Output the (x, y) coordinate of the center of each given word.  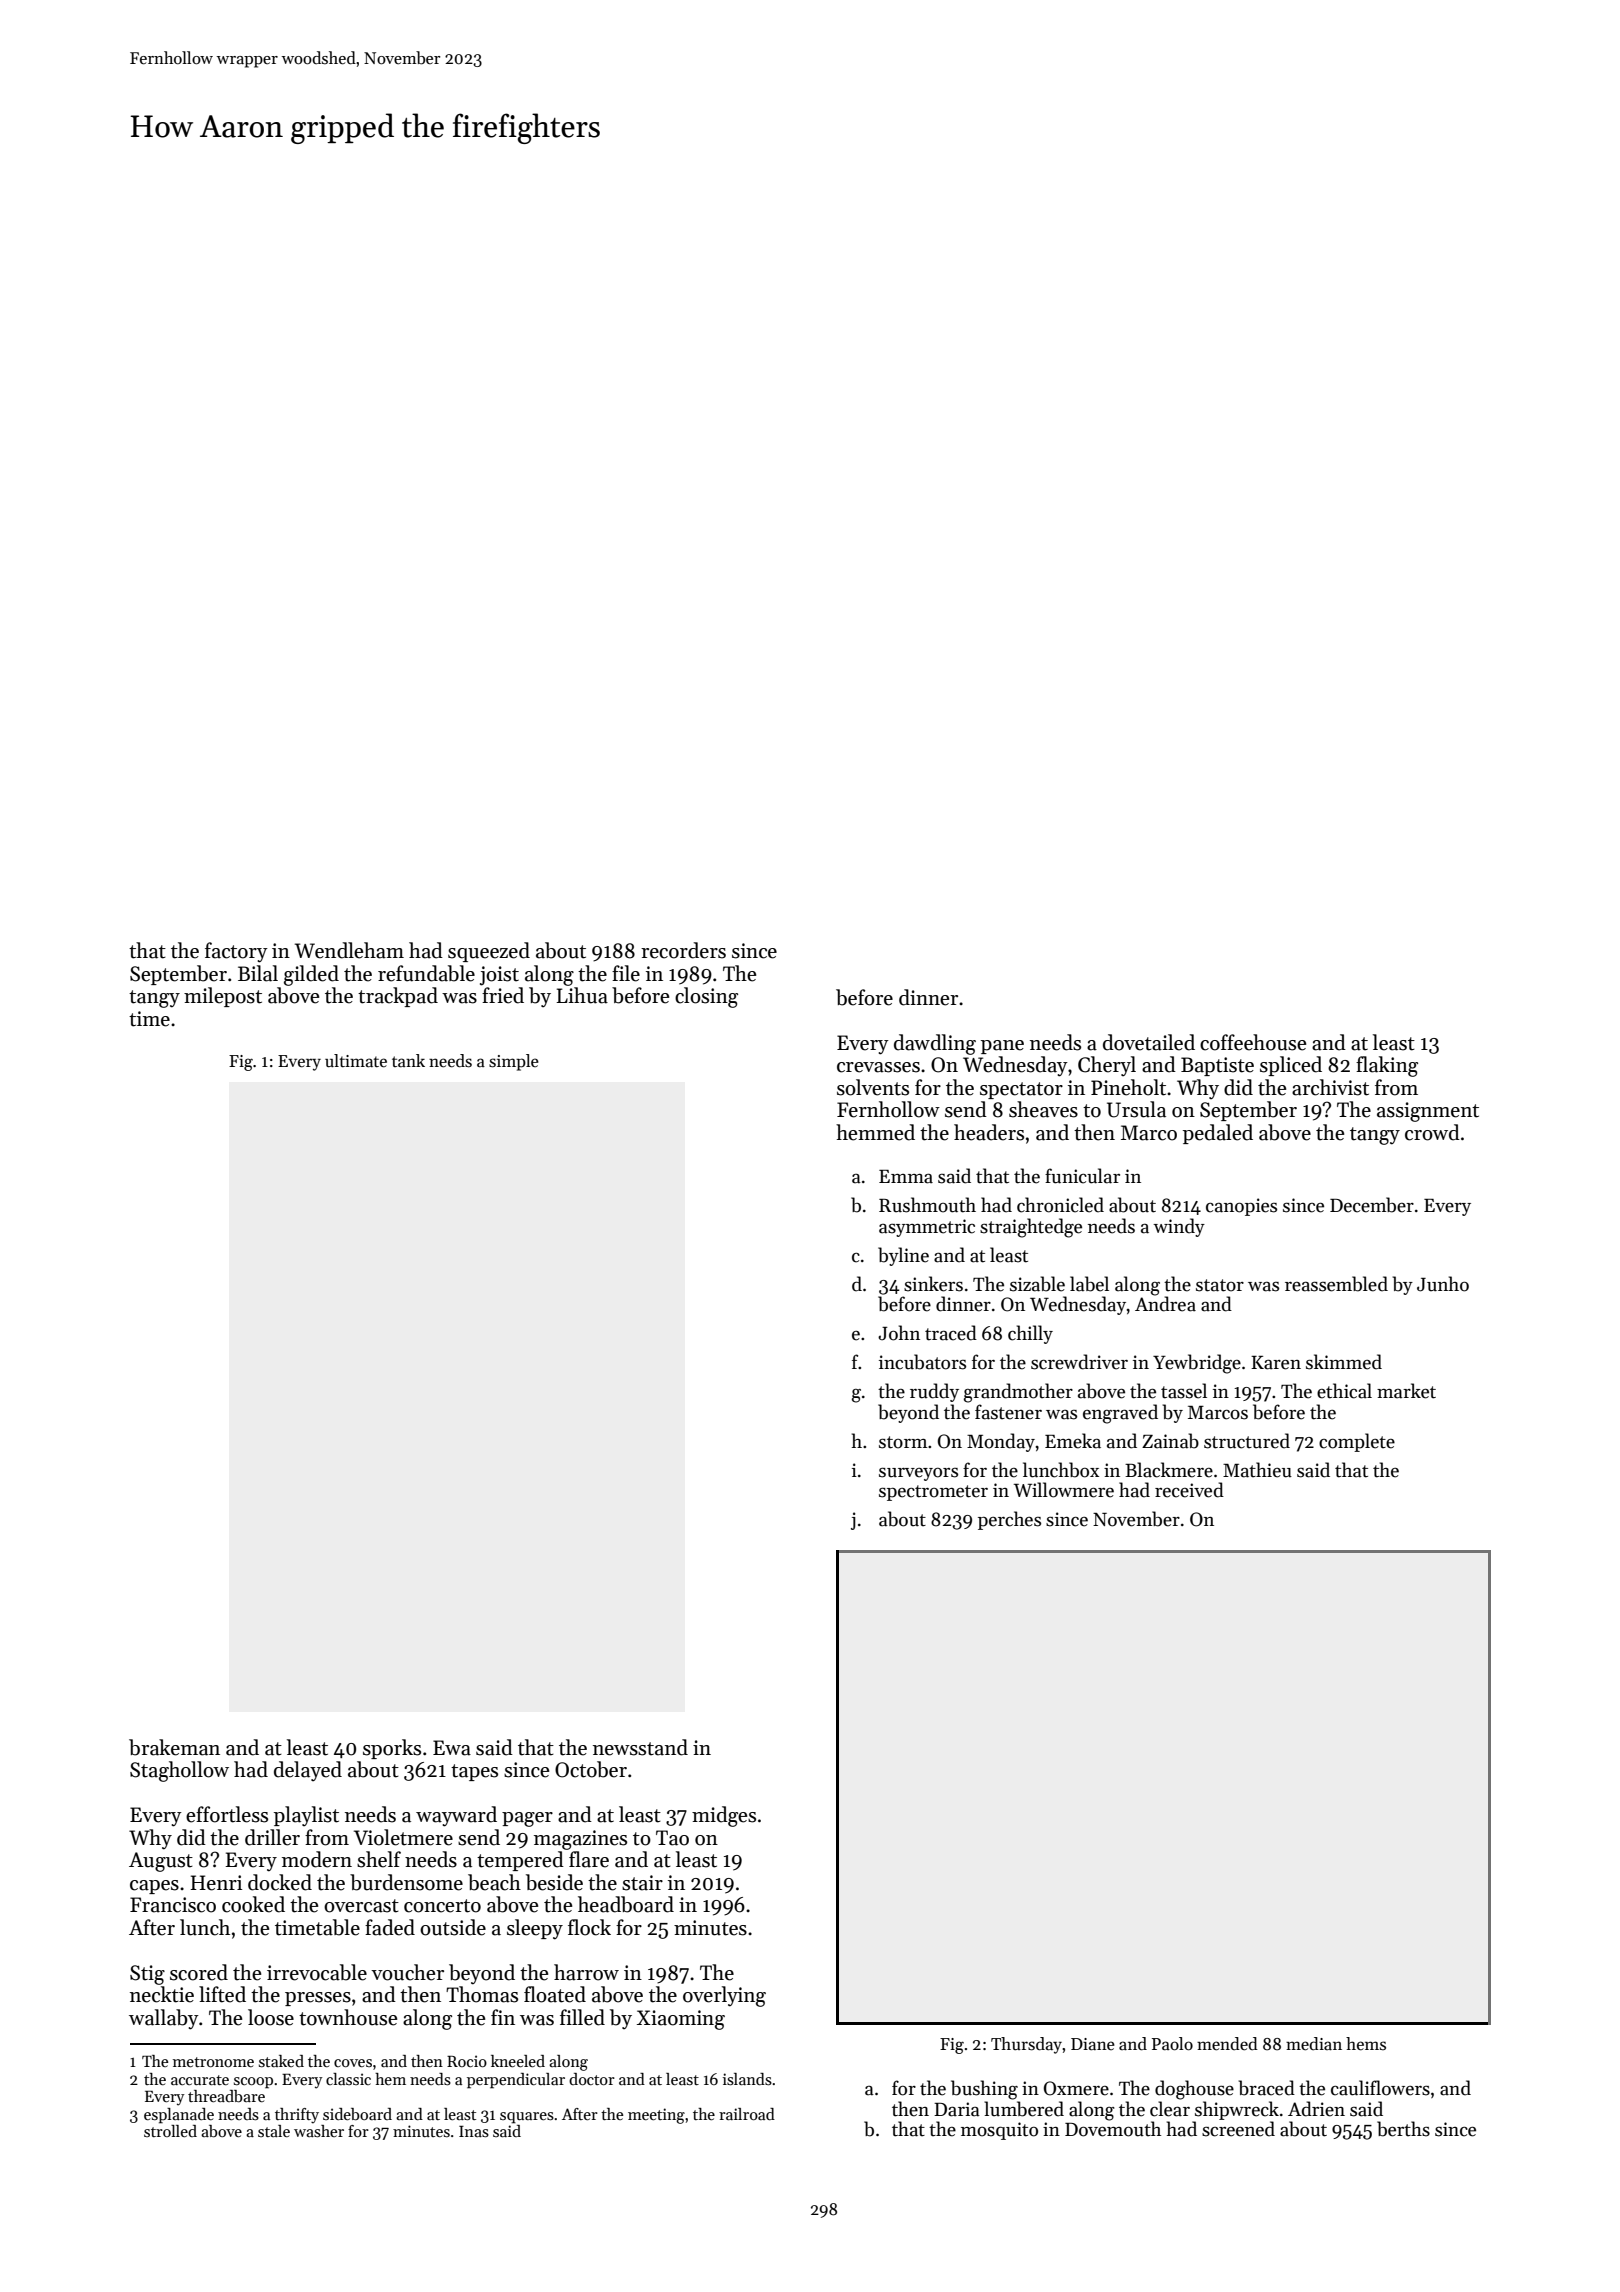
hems (1366, 2044)
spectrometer (933, 1493)
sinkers (933, 1284)
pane (1002, 1047)
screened (1238, 2129)
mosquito (999, 2131)
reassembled (1336, 1284)
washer (319, 2131)
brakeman (174, 1747)
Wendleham (349, 950)
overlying (724, 1996)
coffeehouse (1253, 1042)
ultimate (356, 1061)
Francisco (173, 1905)
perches (1009, 1520)
